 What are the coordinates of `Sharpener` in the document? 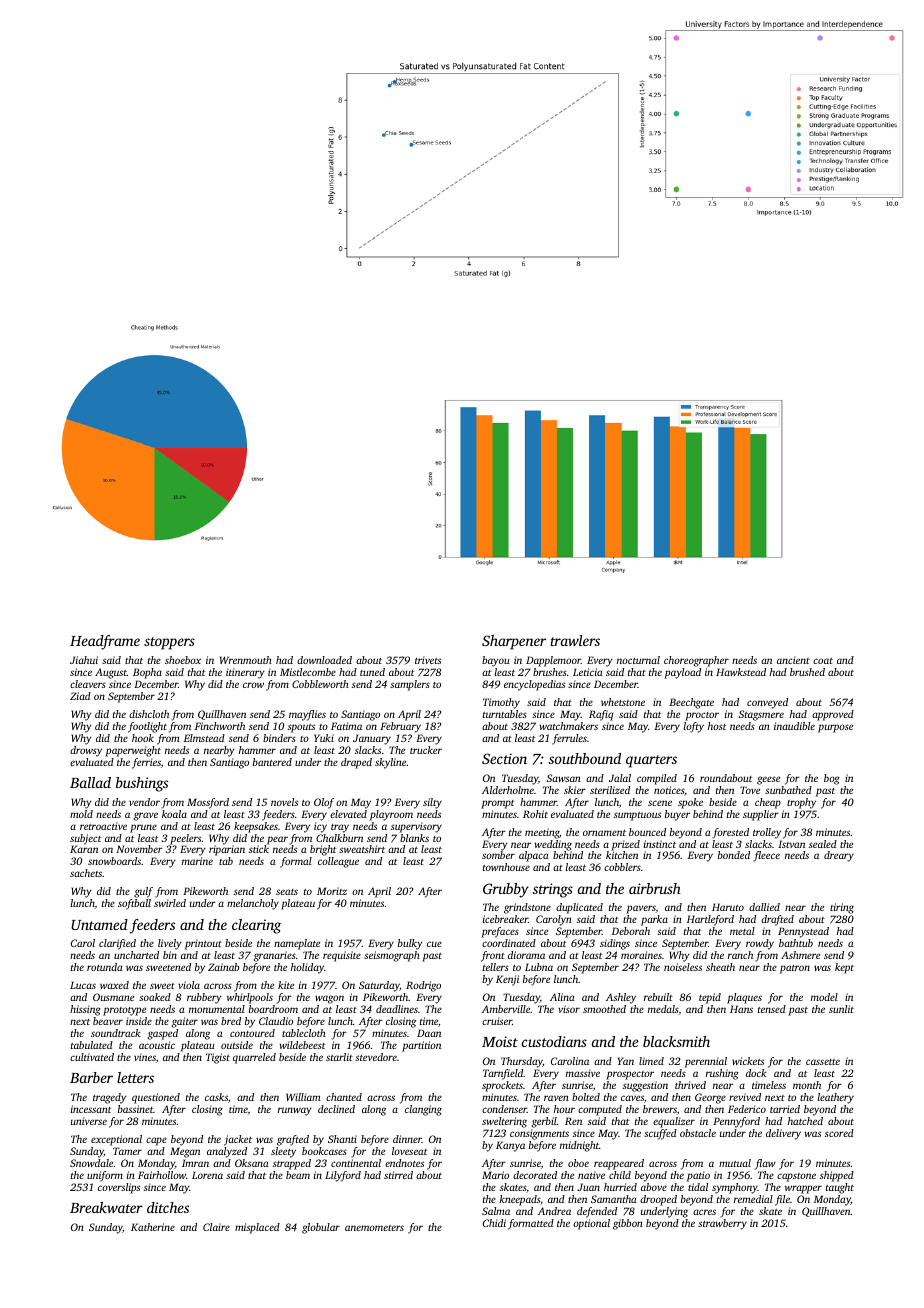 It's located at (514, 642).
